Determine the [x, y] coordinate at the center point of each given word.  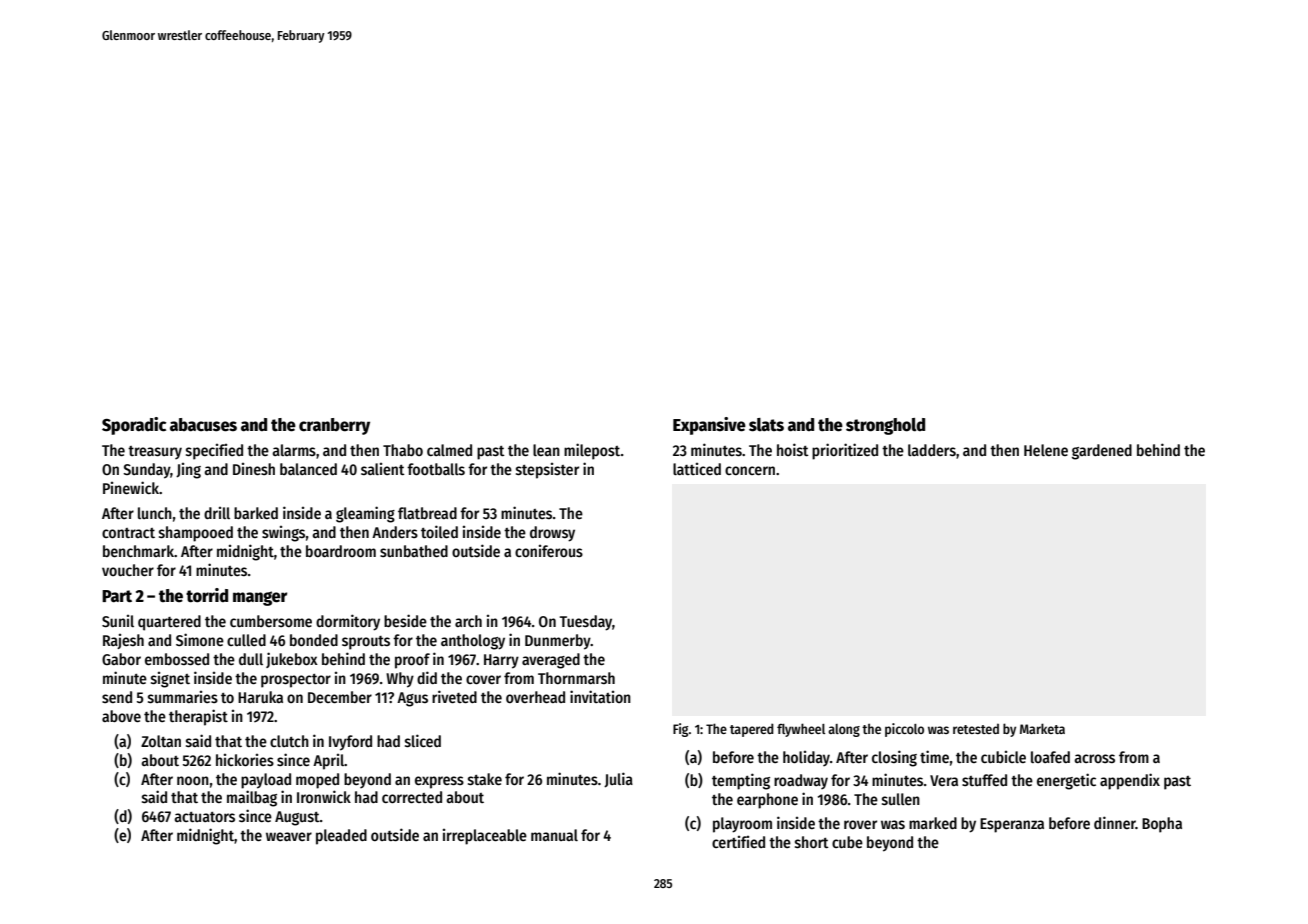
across [1094, 758]
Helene [1046, 450]
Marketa [1042, 728]
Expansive [709, 426]
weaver [289, 836]
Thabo [403, 450]
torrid [207, 595]
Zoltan [161, 741]
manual [554, 835]
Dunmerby [558, 642]
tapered [752, 730]
